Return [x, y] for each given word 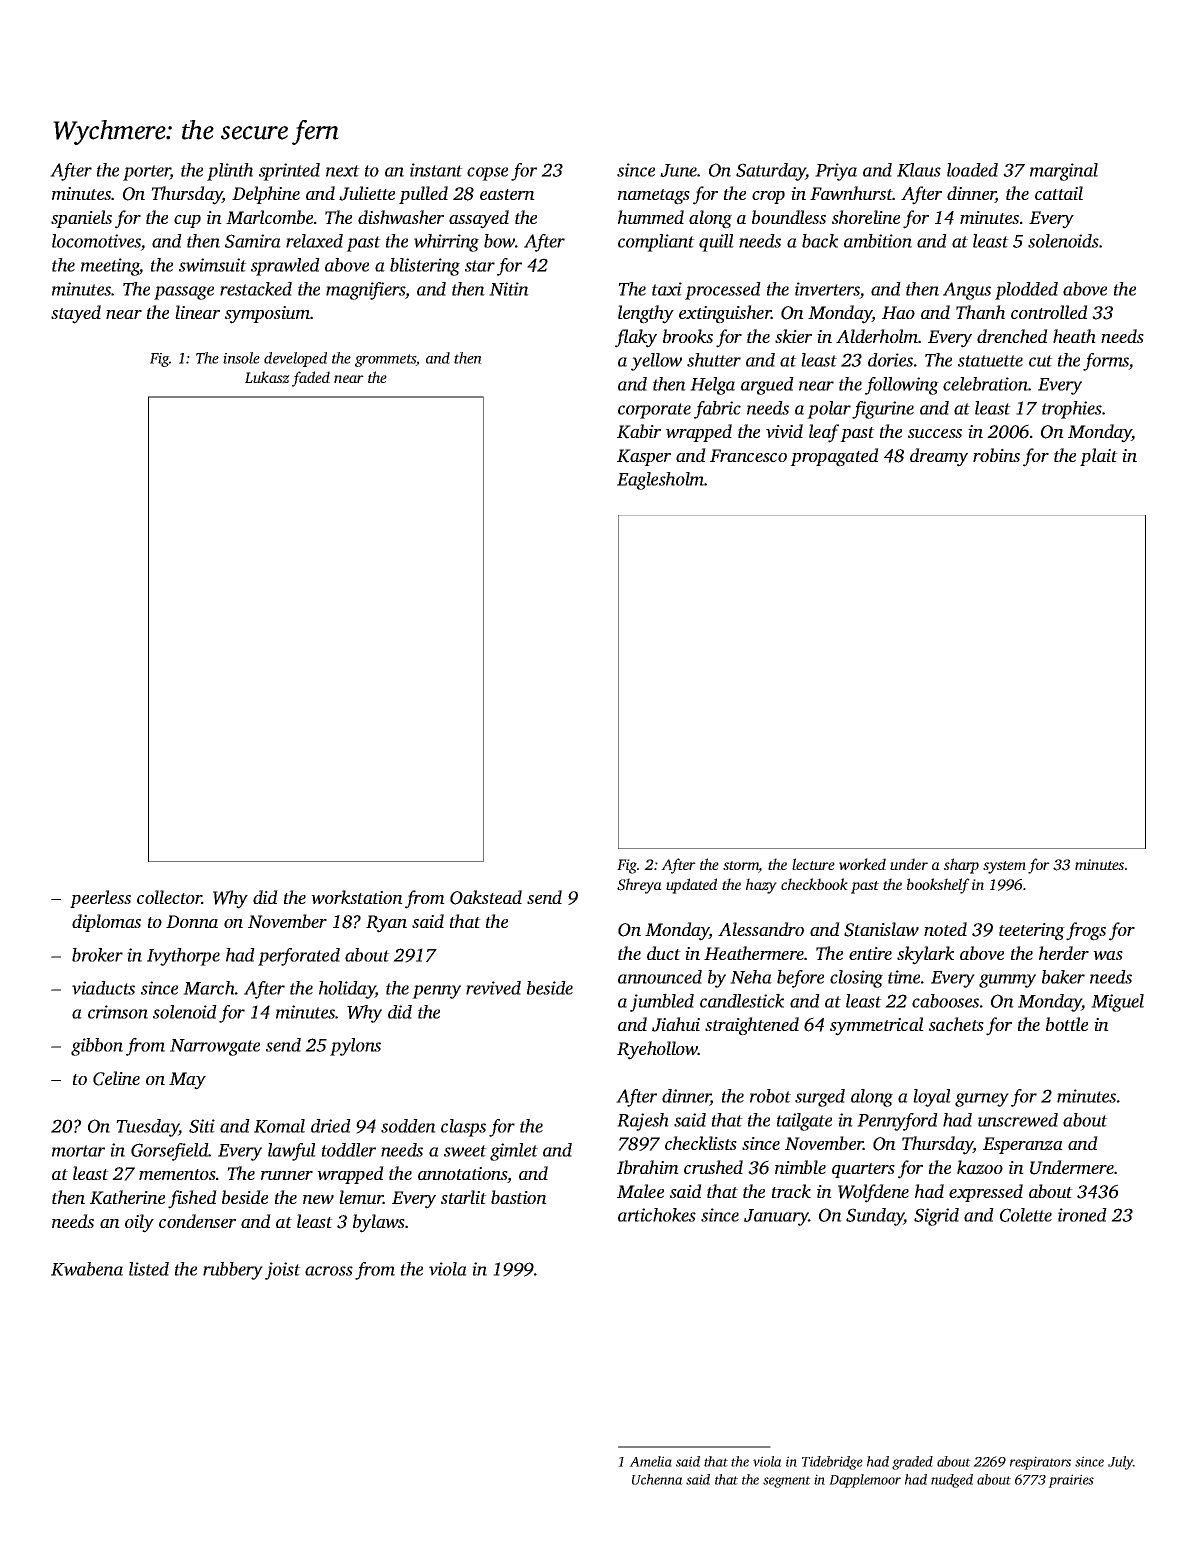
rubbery [233, 1271]
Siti [202, 1126]
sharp [961, 866]
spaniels [81, 219]
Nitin [509, 289]
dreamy [939, 457]
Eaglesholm [661, 481]
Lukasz [267, 377]
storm [741, 867]
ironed [1082, 1215]
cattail [1059, 193]
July [1120, 1463]
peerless [100, 899]
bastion [519, 1197]
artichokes [657, 1215]
